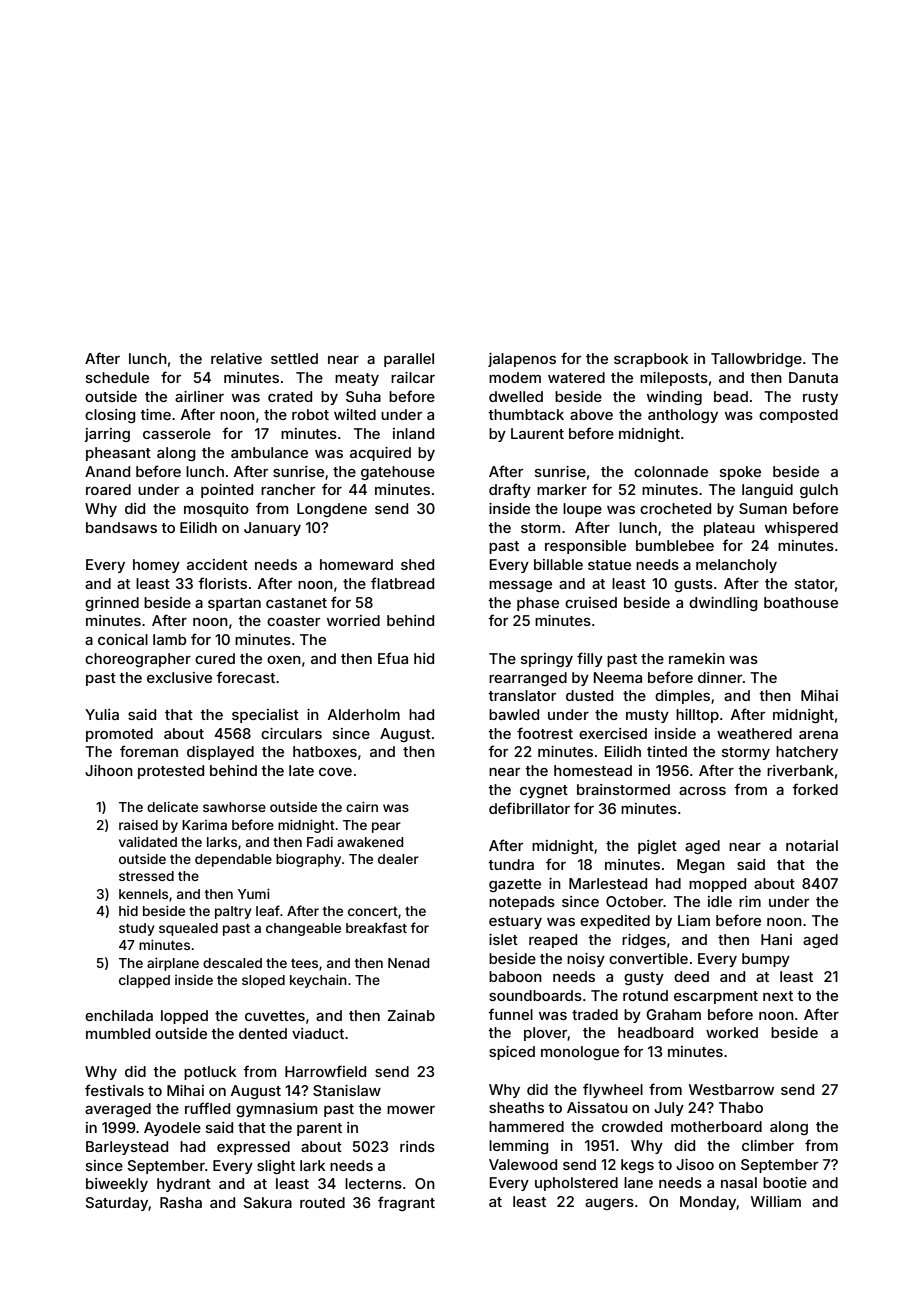 The image size is (924, 1311). I want to click on islet, so click(503, 939).
